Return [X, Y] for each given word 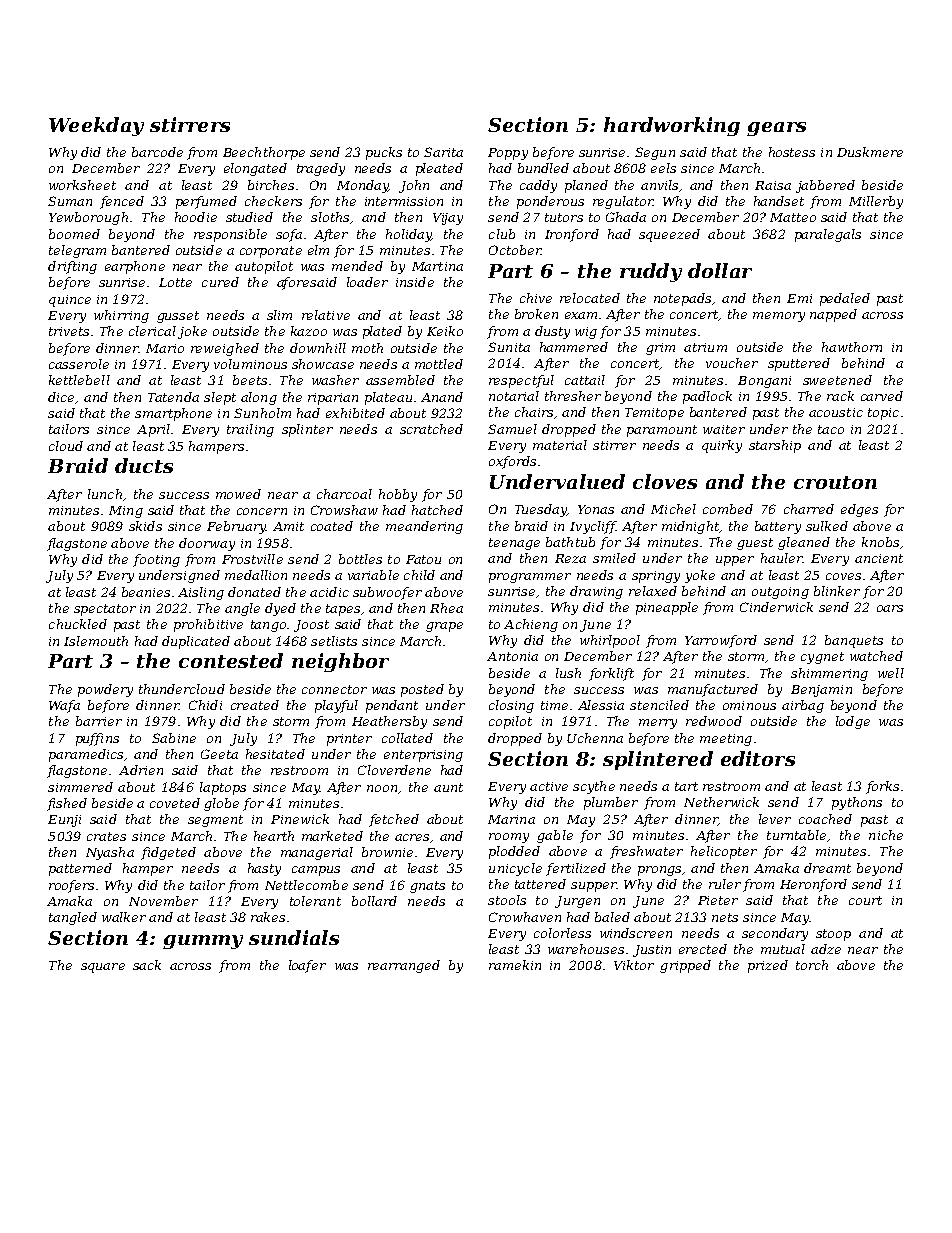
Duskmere [870, 152]
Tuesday [541, 510]
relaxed [653, 591]
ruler [725, 884]
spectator [105, 610]
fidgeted [168, 853]
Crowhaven [525, 917]
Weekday [96, 126]
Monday [362, 186]
